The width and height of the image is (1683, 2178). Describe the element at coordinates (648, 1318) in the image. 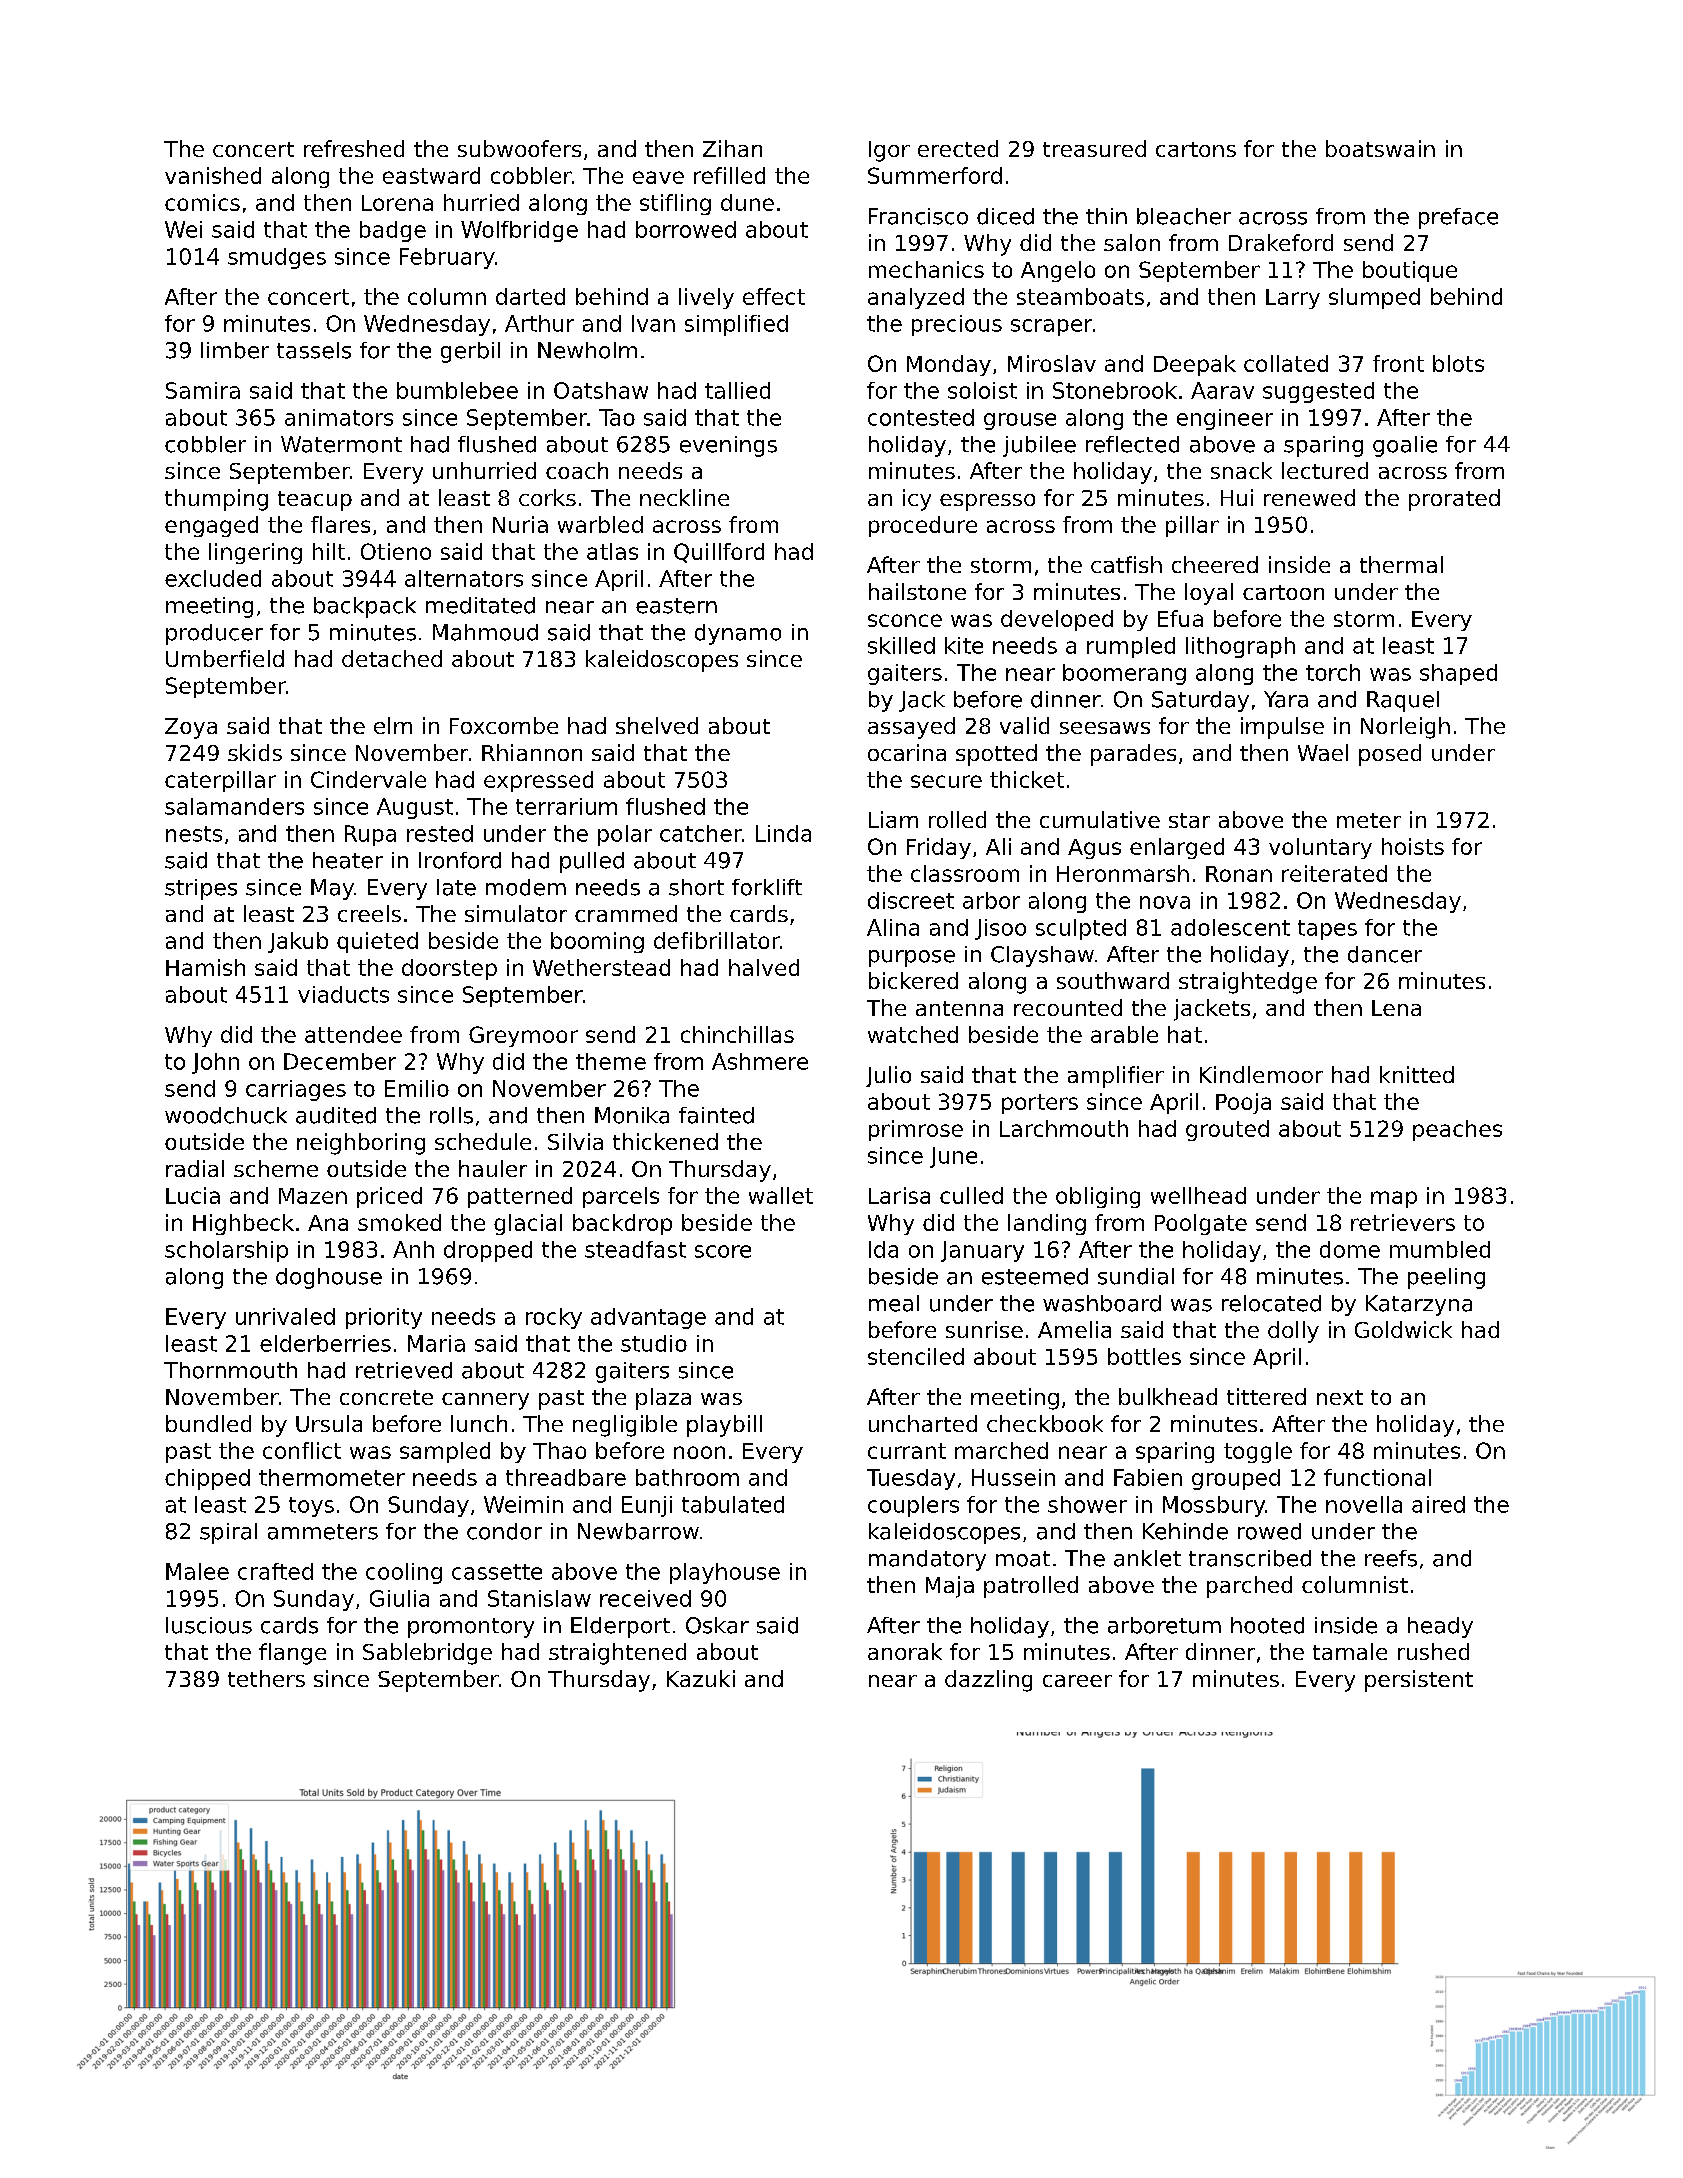

I see `advantage` at that location.
